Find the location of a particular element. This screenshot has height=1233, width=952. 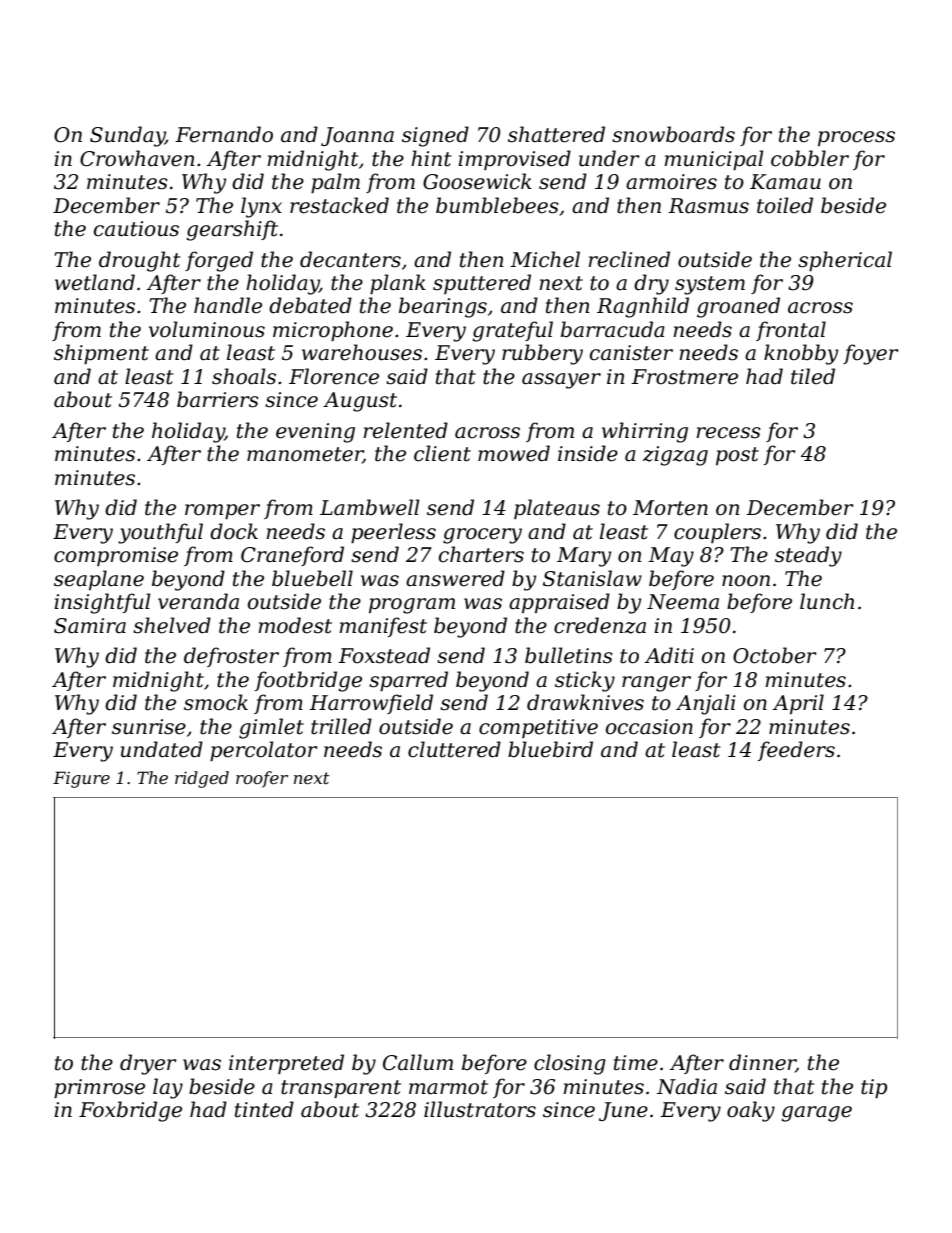

client is located at coordinates (442, 453).
